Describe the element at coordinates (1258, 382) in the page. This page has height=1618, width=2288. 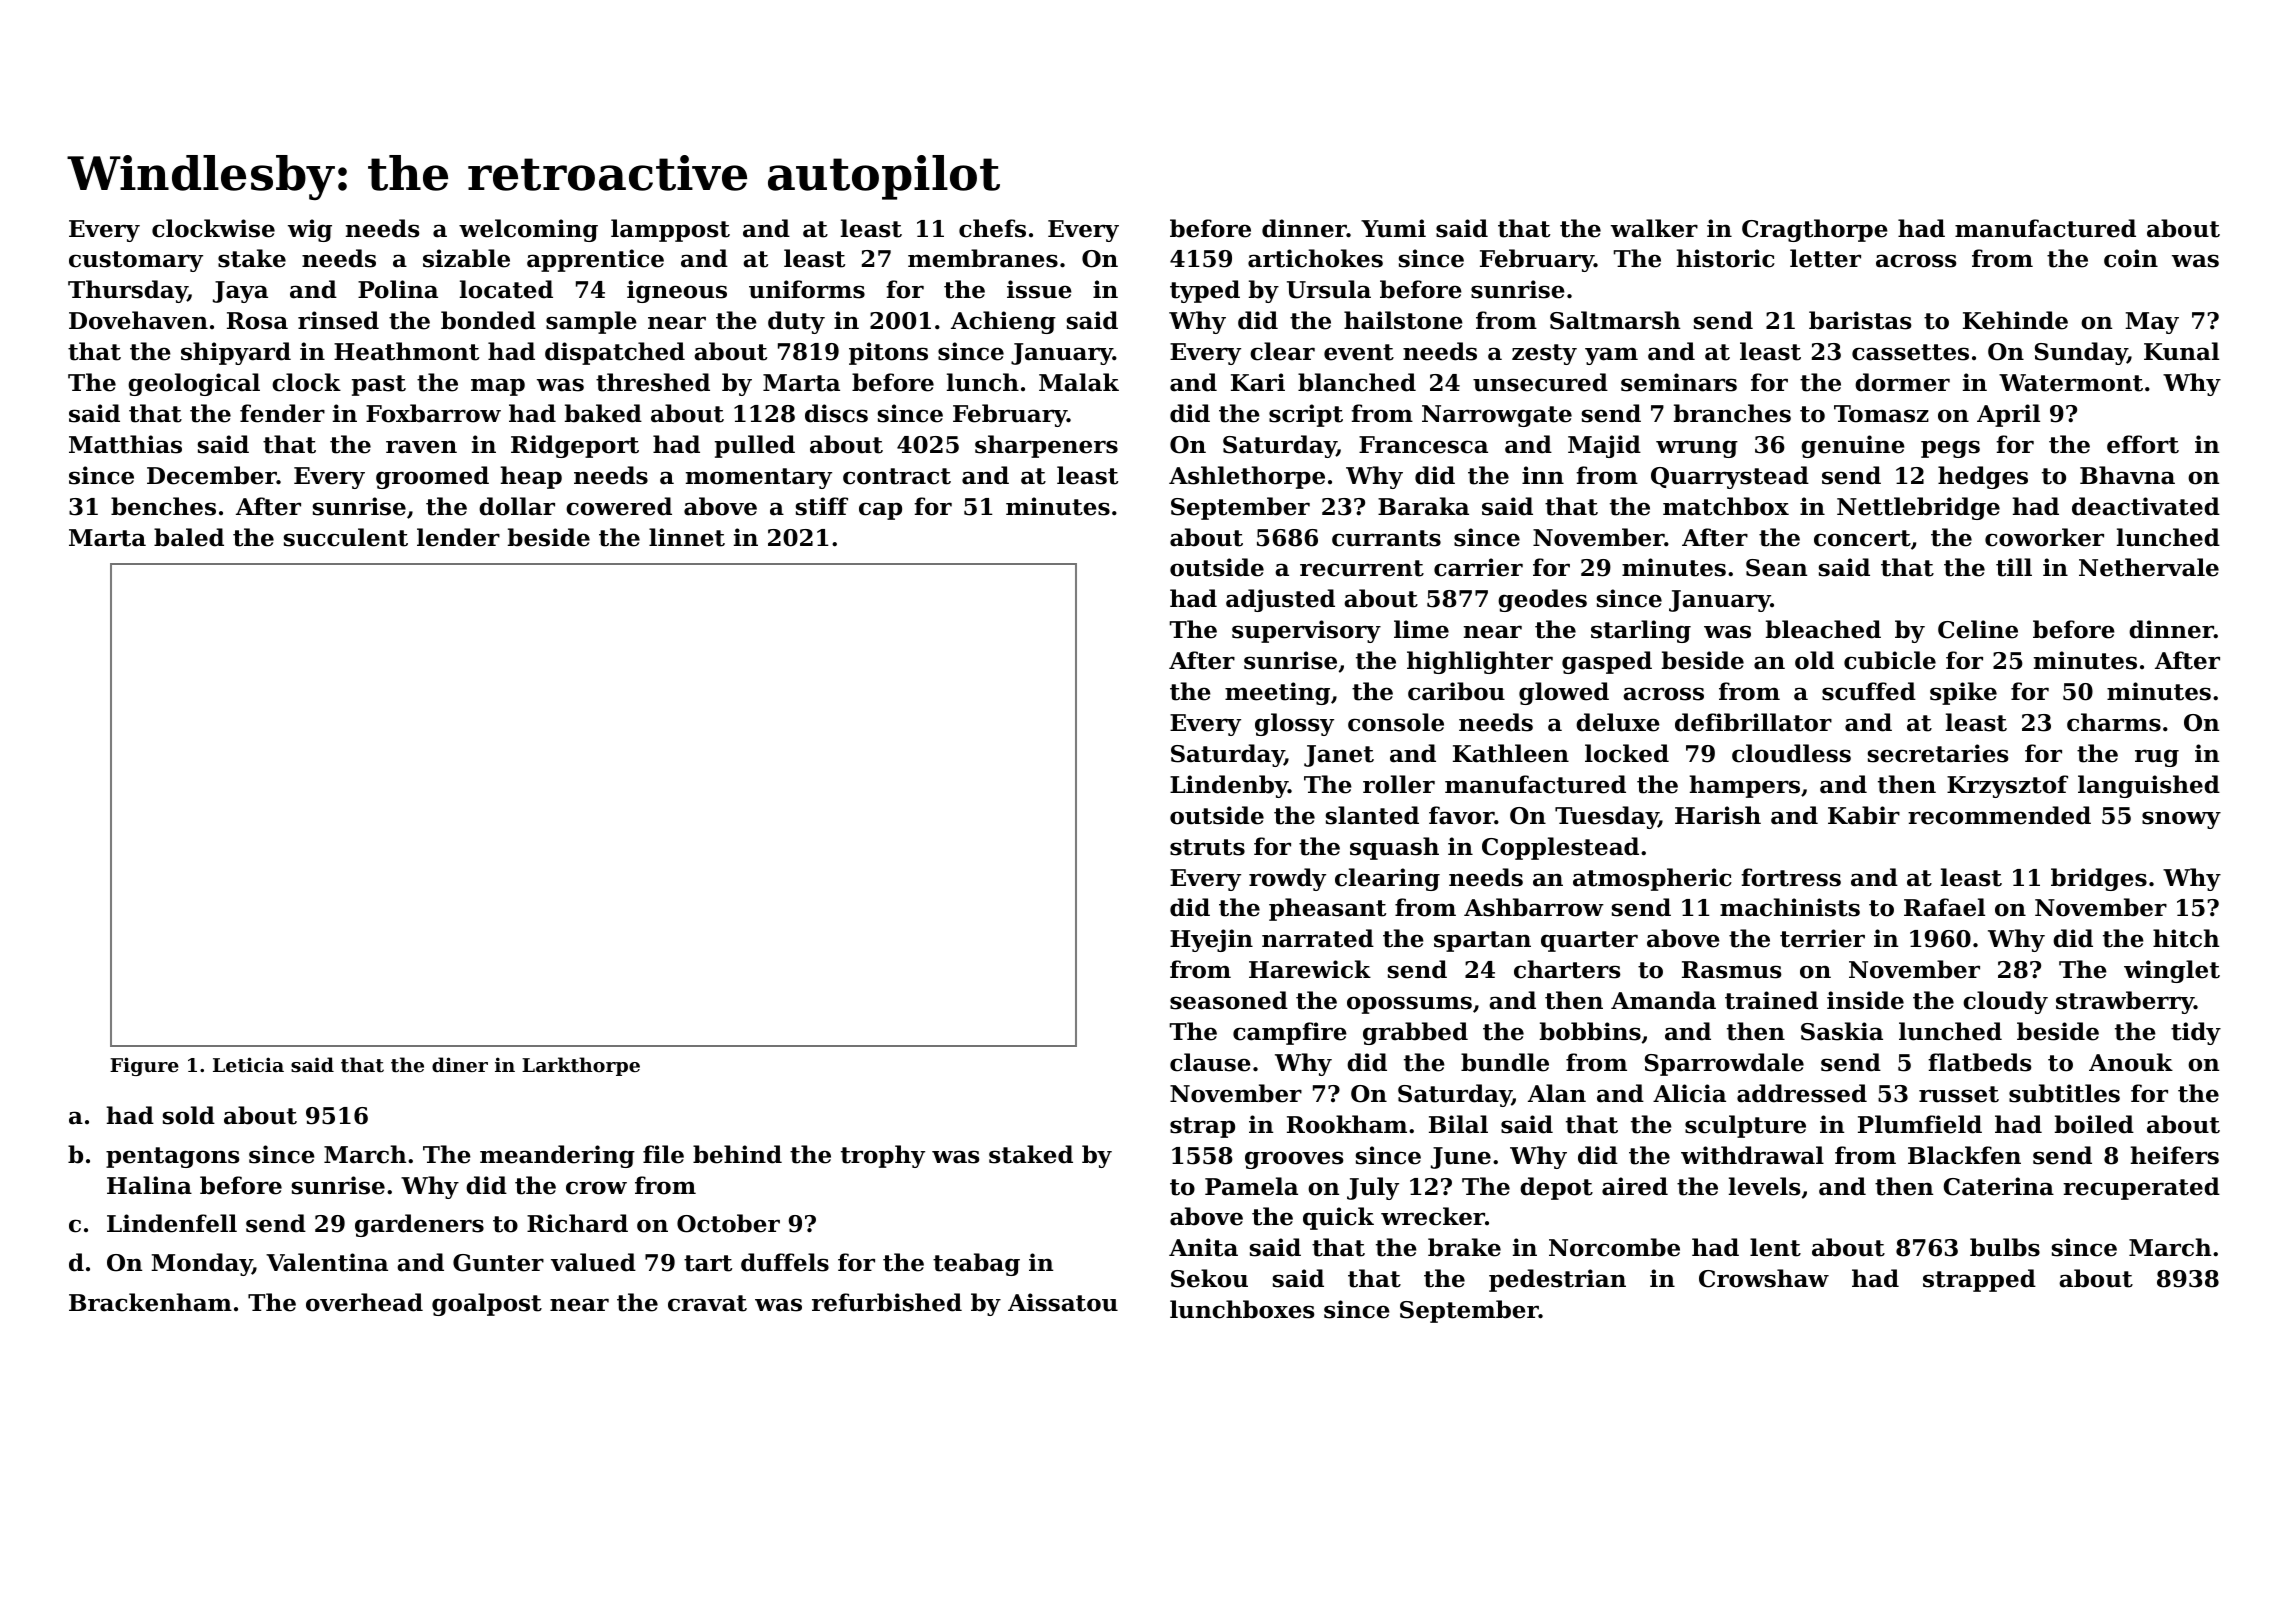
I see `Kari` at that location.
